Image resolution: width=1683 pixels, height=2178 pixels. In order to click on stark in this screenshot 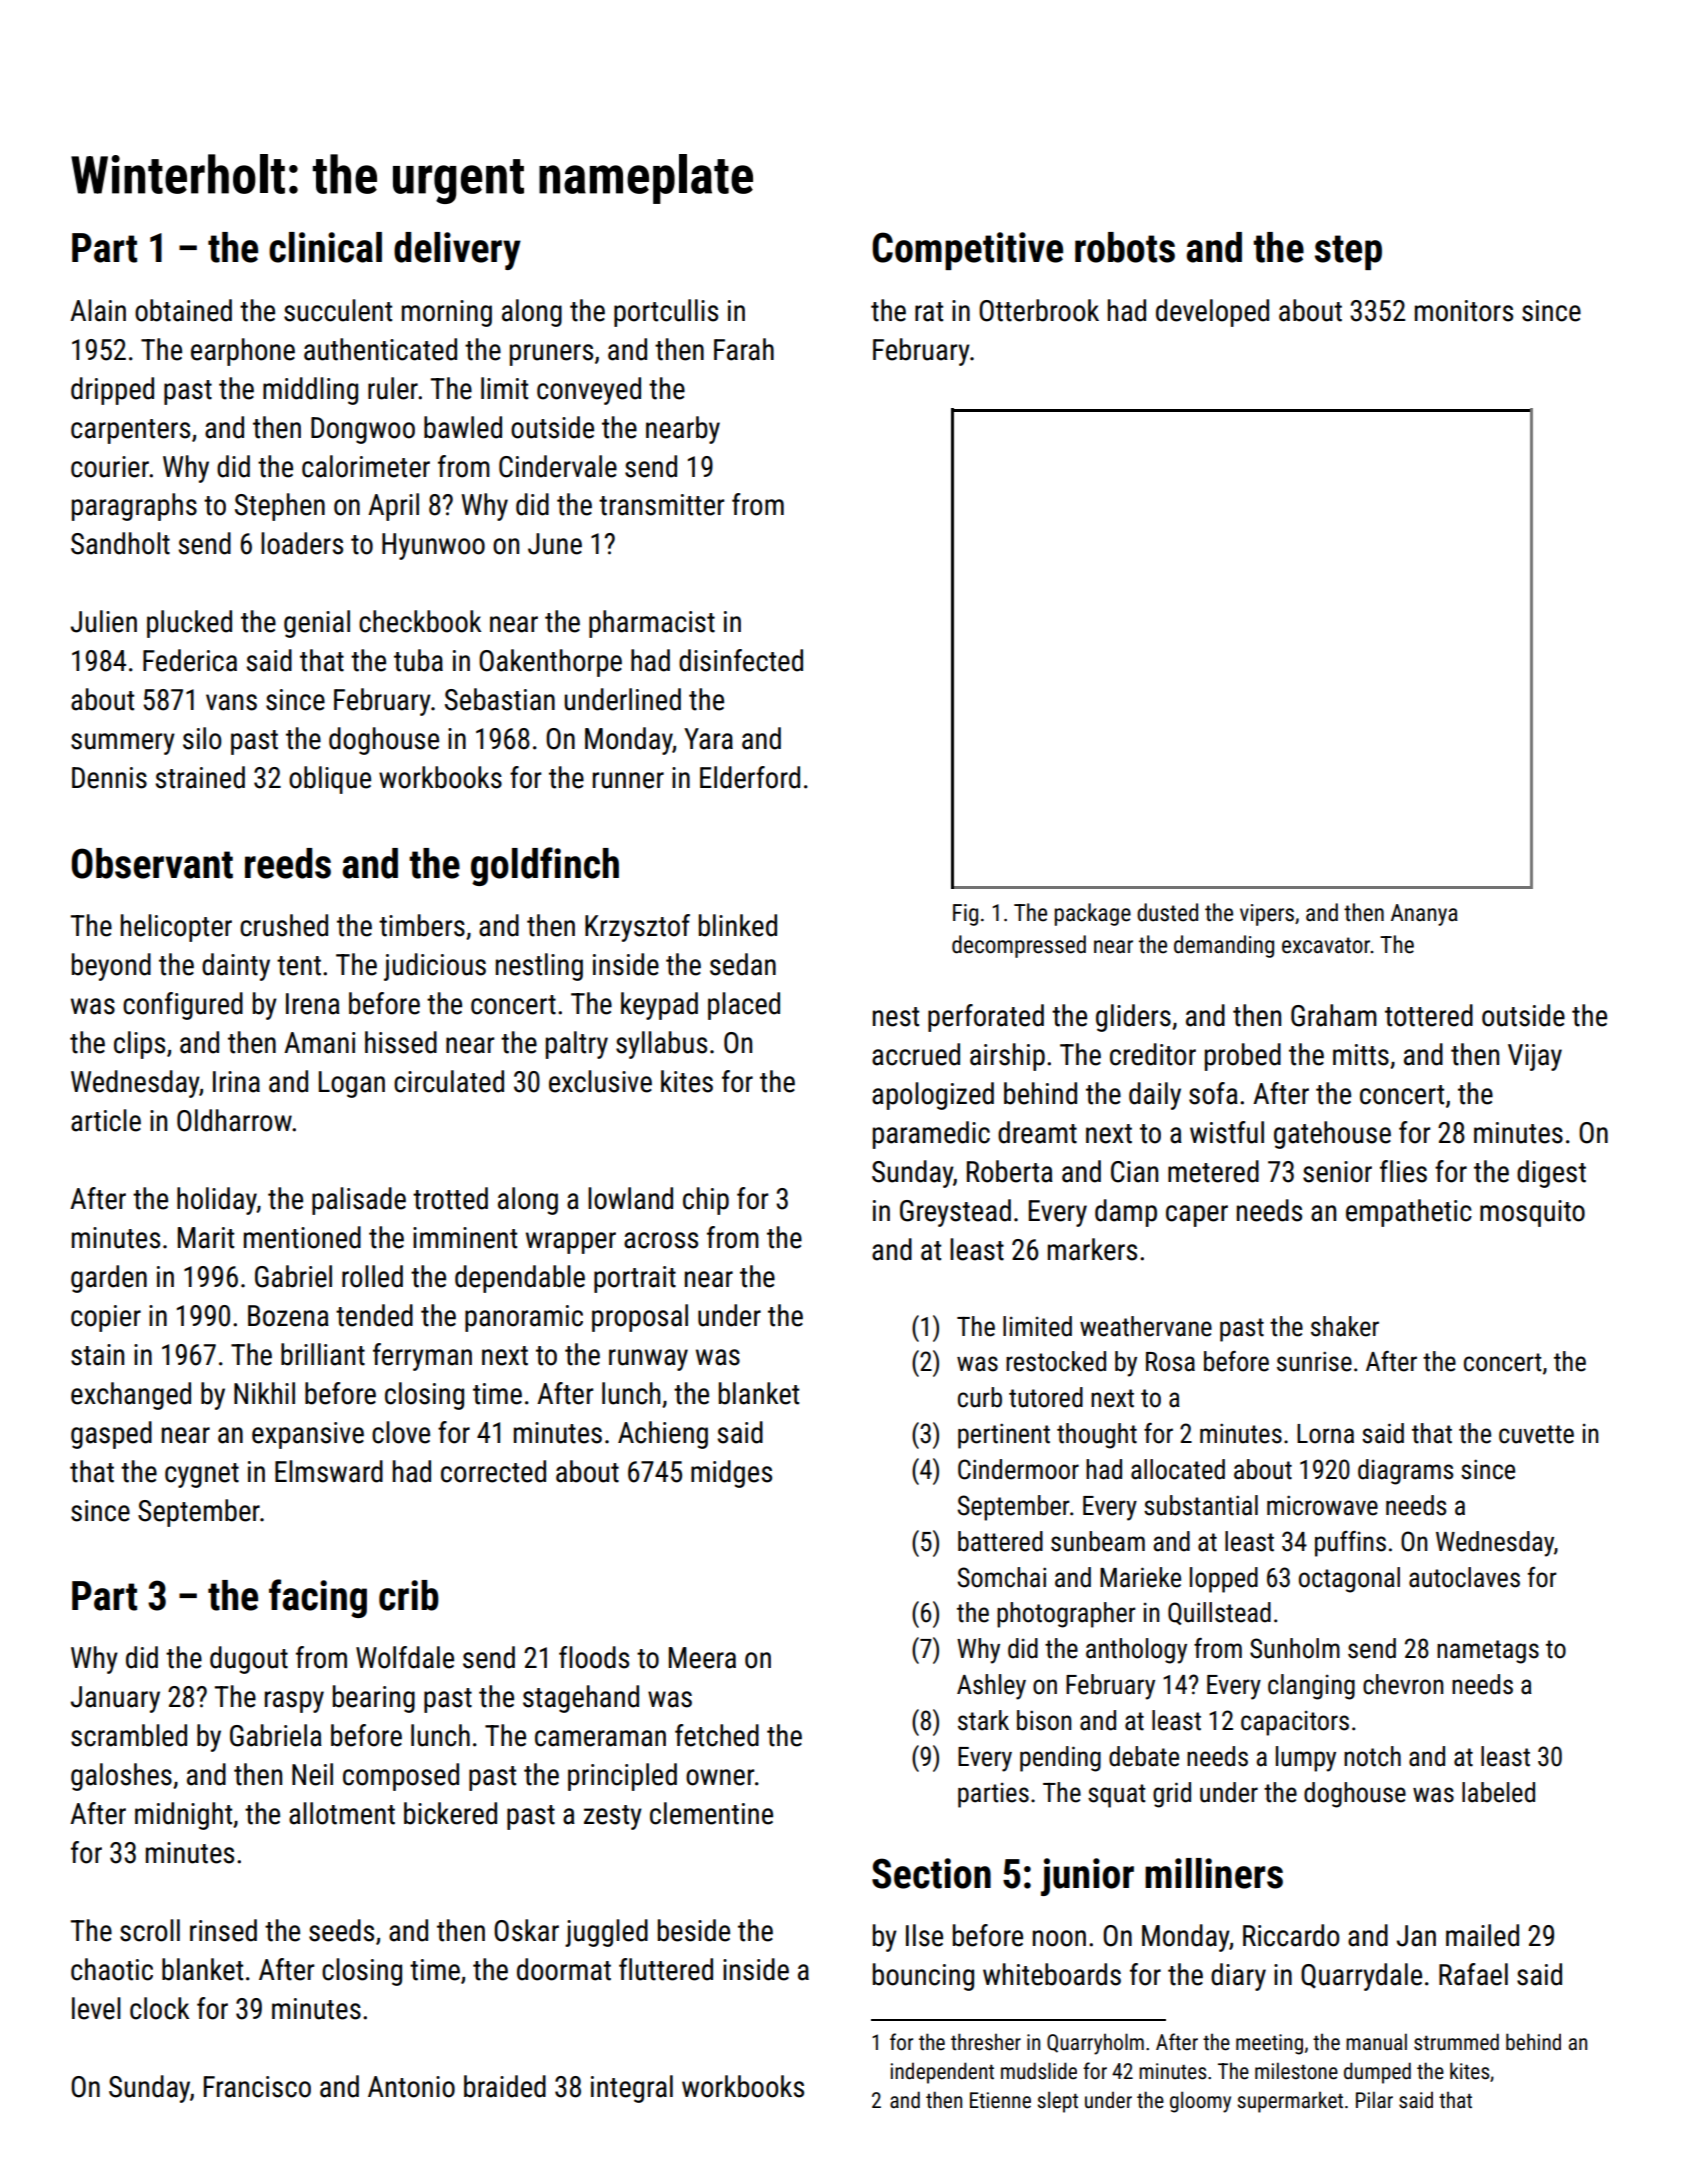, I will do `click(983, 1720)`.
